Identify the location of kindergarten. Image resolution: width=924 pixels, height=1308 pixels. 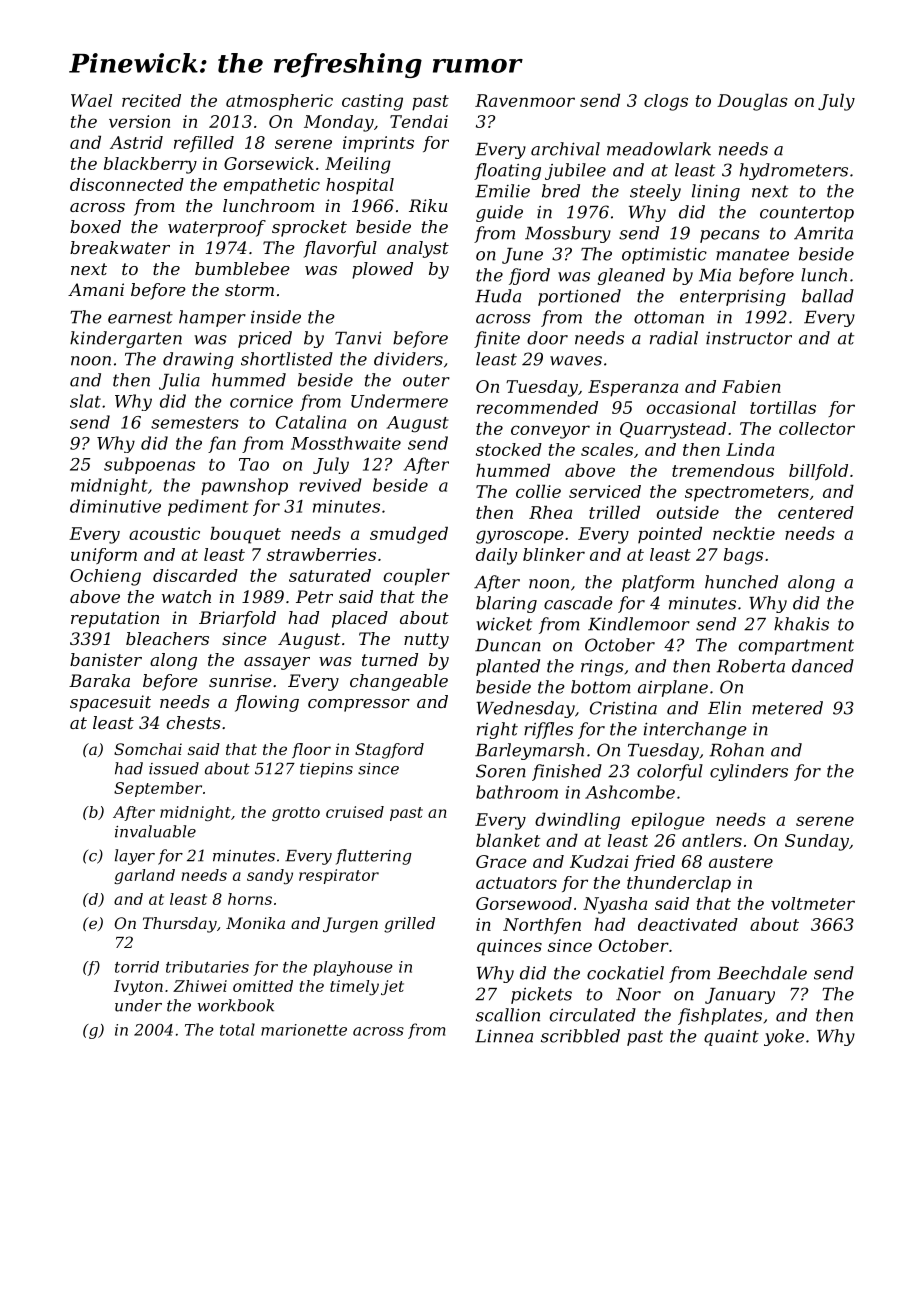
(126, 339).
